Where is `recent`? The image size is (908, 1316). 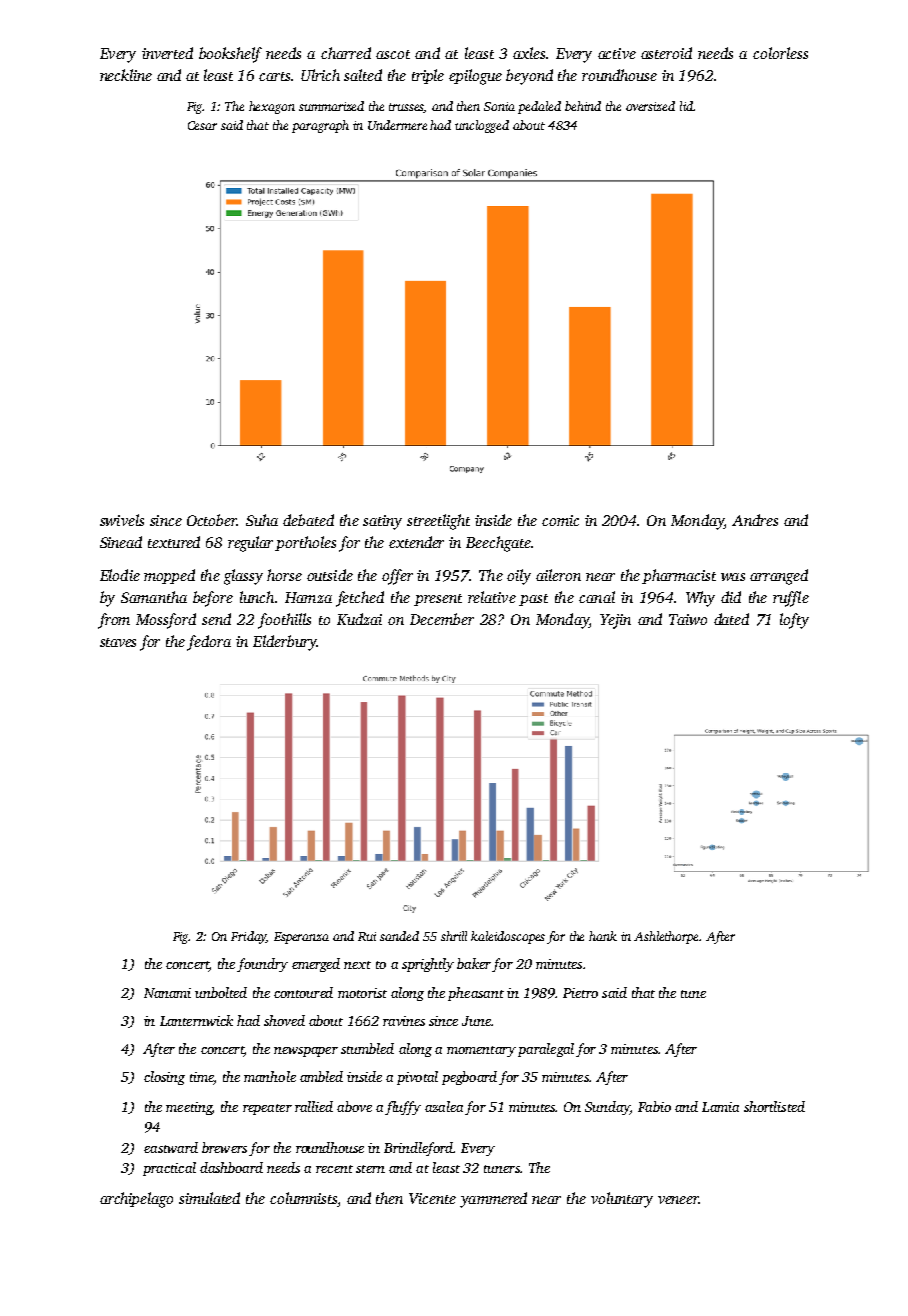
recent is located at coordinates (334, 1169).
